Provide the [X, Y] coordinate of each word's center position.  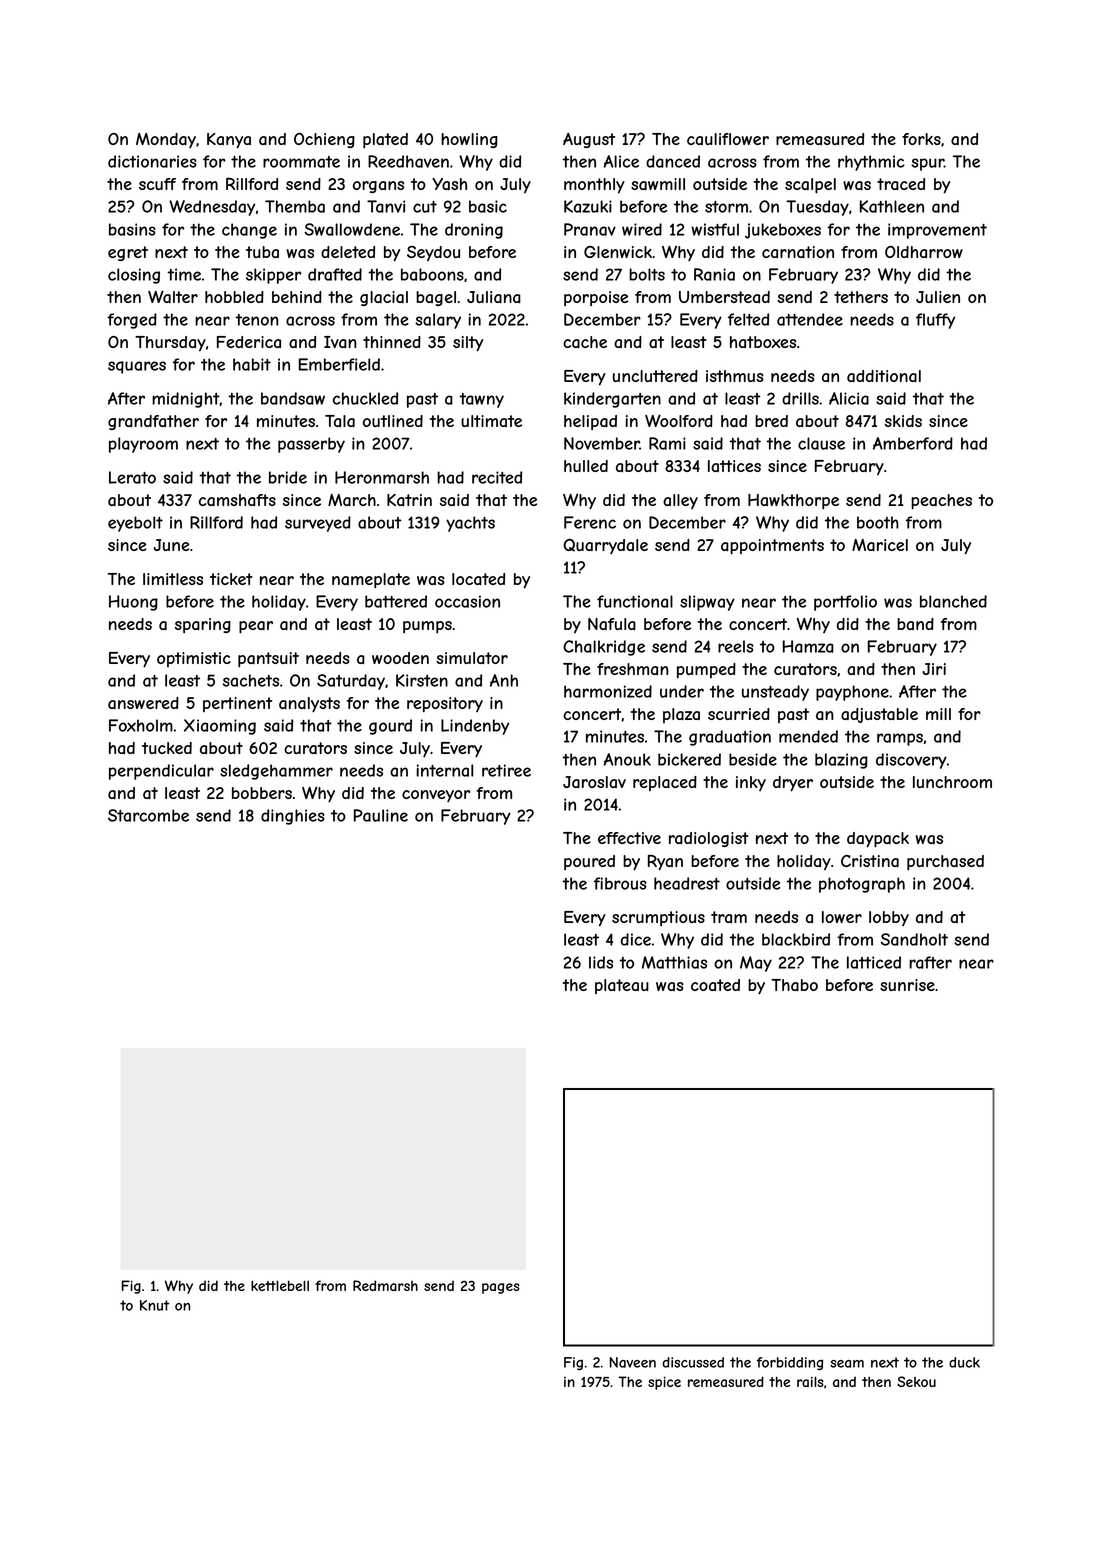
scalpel [810, 186]
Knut [154, 1305]
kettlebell [280, 1285]
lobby [889, 918]
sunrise [907, 985]
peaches [941, 502]
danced [673, 161]
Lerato [132, 477]
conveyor [436, 796]
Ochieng [324, 140]
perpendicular [161, 772]
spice [664, 1383]
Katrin [409, 500]
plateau [622, 986]
